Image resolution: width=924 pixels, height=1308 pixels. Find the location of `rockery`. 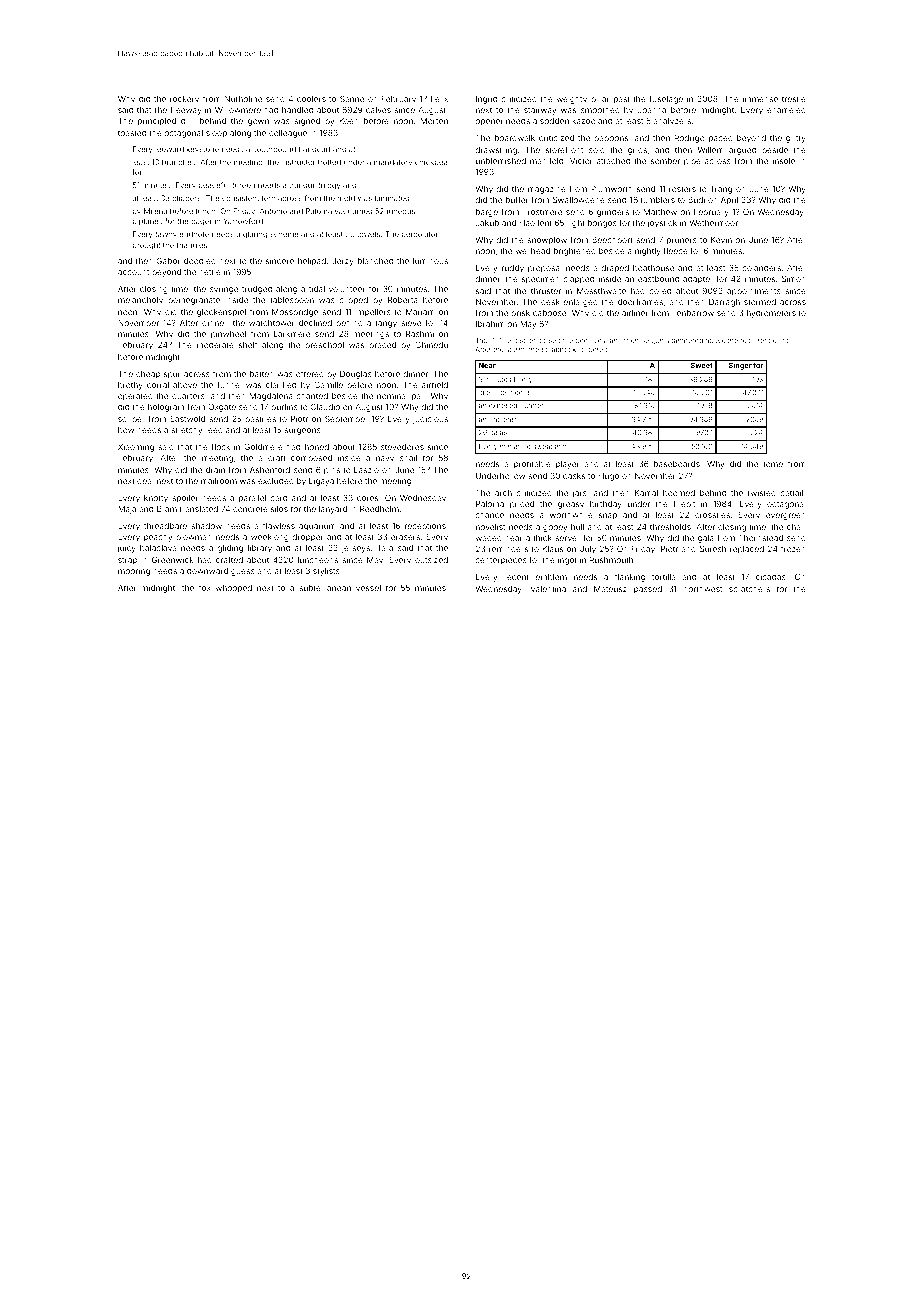

rockery is located at coordinates (184, 100).
